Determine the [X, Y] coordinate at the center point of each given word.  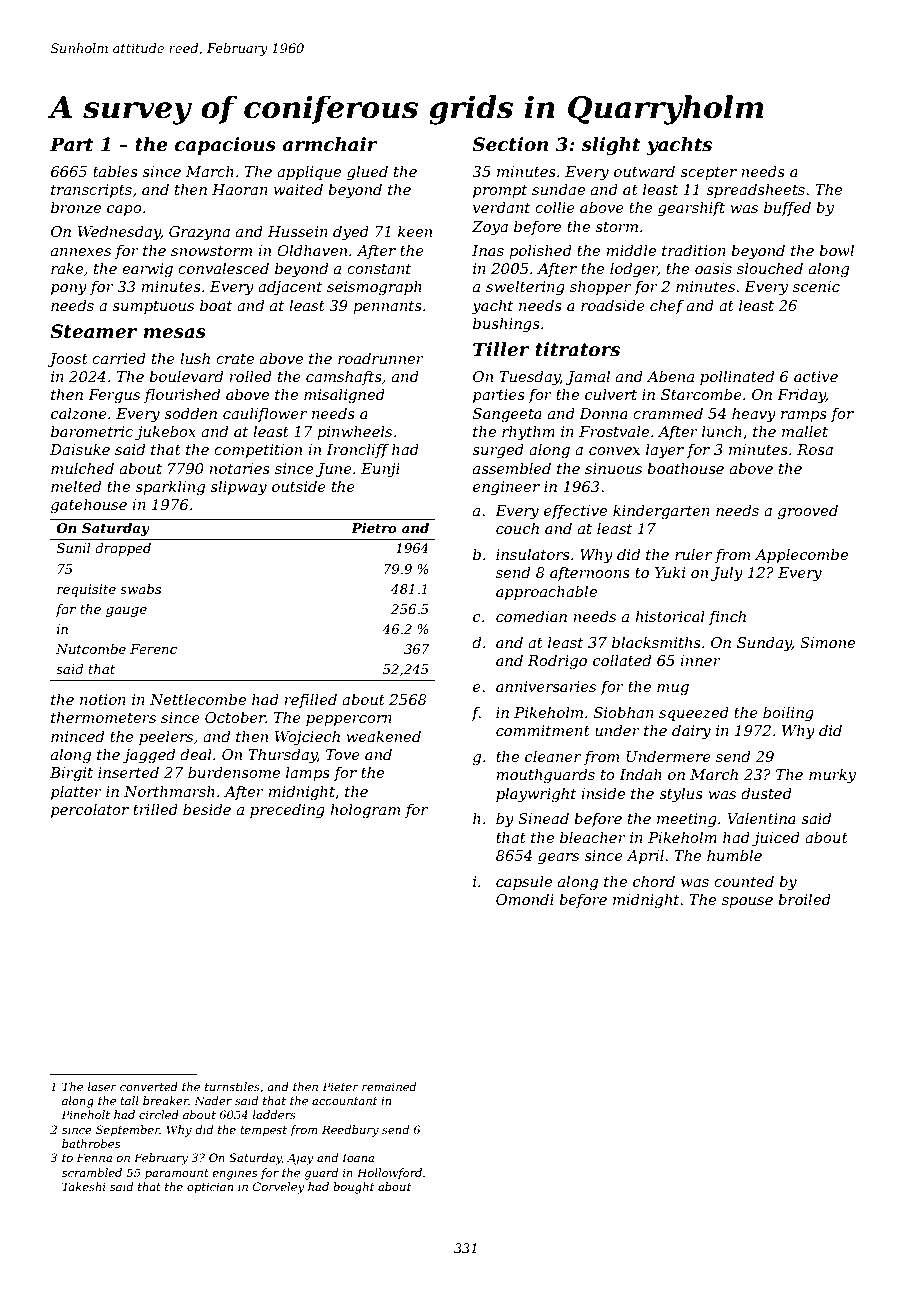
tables [115, 171]
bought [353, 1188]
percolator [90, 810]
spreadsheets [755, 190]
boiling [788, 714]
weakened [383, 736]
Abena [670, 376]
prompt [500, 191]
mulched [82, 468]
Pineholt [85, 1114]
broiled [804, 899]
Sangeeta [507, 415]
